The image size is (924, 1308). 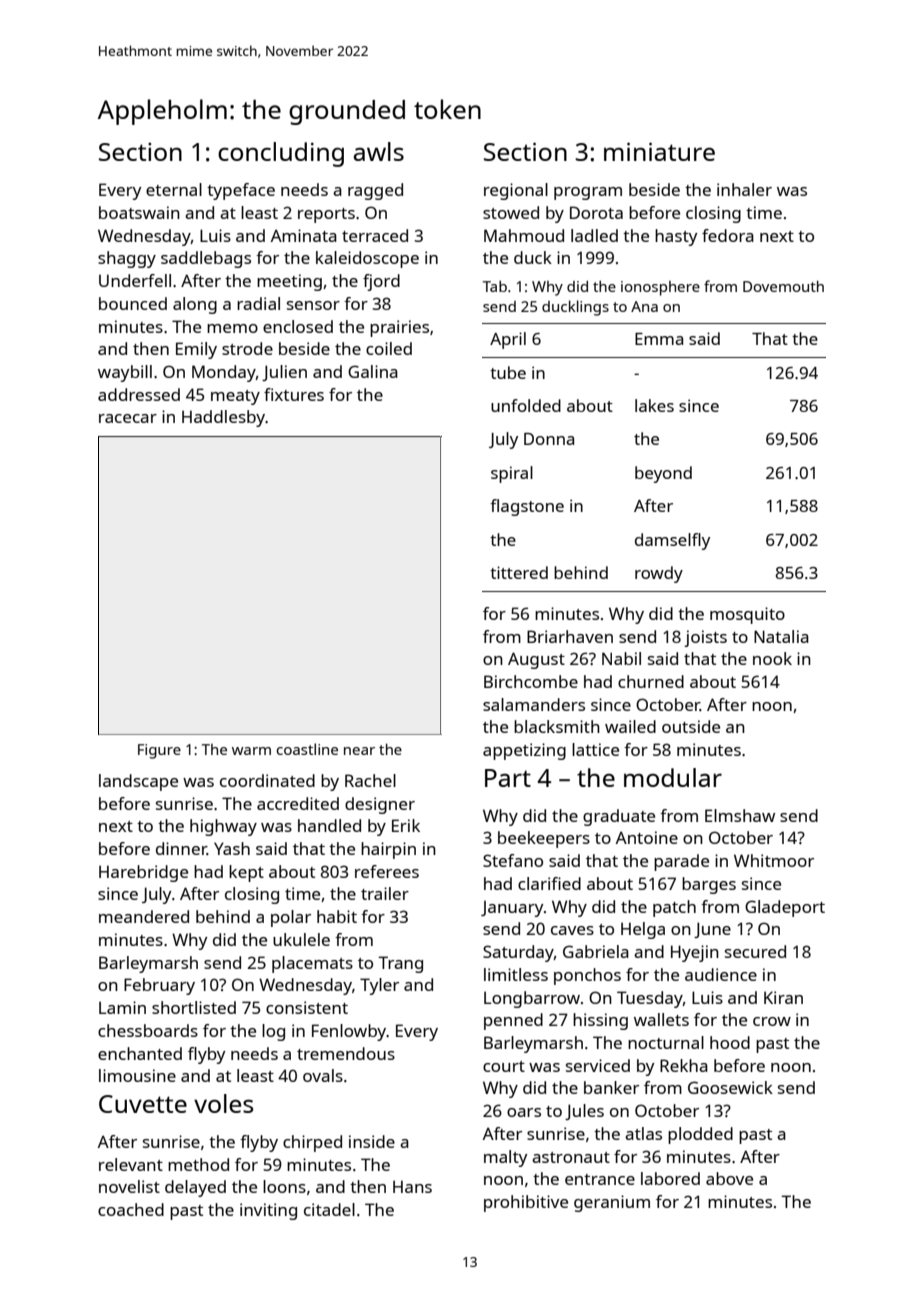 What do you see at coordinates (681, 862) in the screenshot?
I see `parade` at bounding box center [681, 862].
